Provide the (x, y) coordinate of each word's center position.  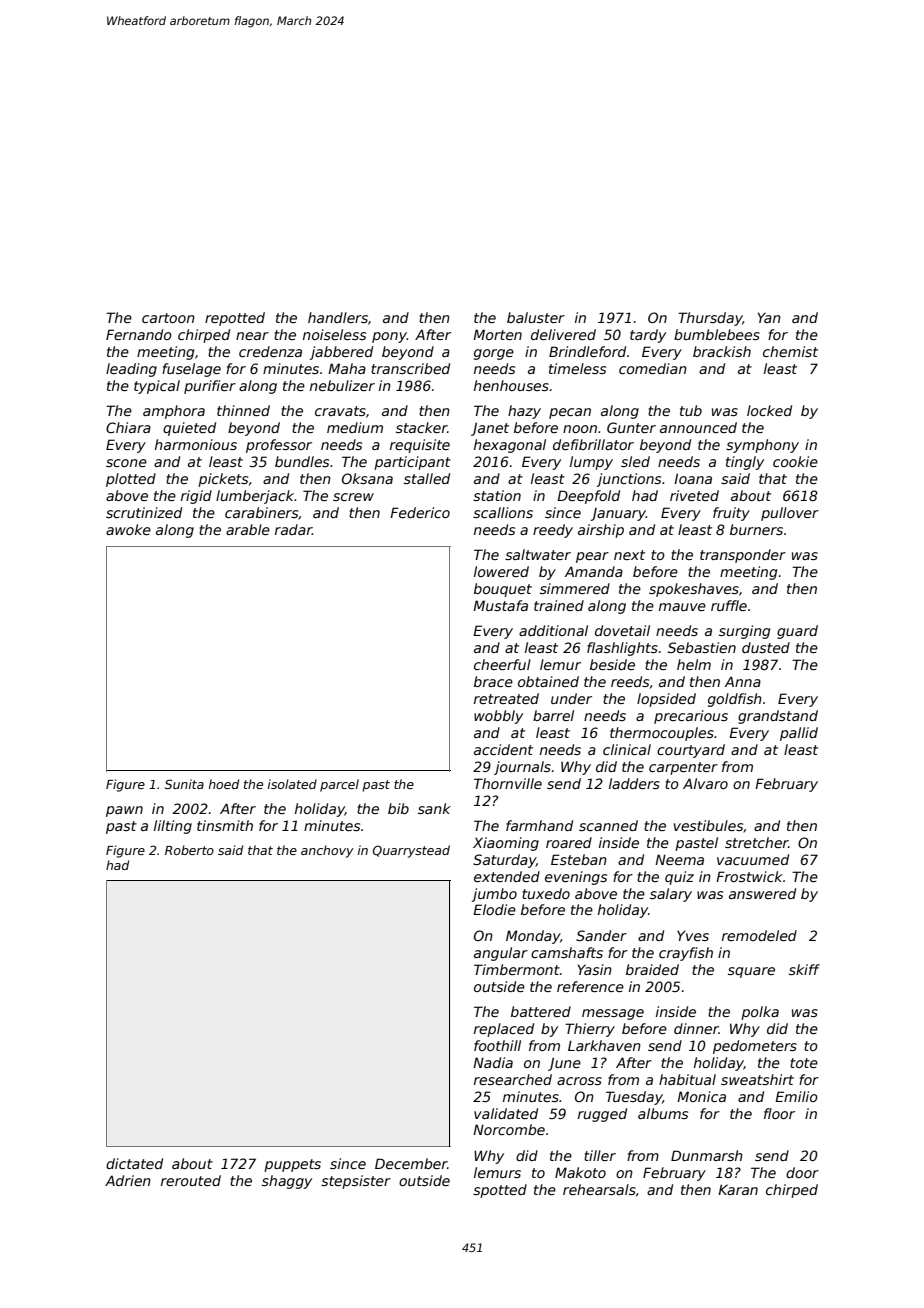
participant (412, 463)
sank (434, 808)
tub (691, 410)
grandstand (778, 717)
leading (131, 370)
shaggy (287, 1182)
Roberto (189, 850)
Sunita (184, 784)
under (571, 698)
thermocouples (662, 734)
